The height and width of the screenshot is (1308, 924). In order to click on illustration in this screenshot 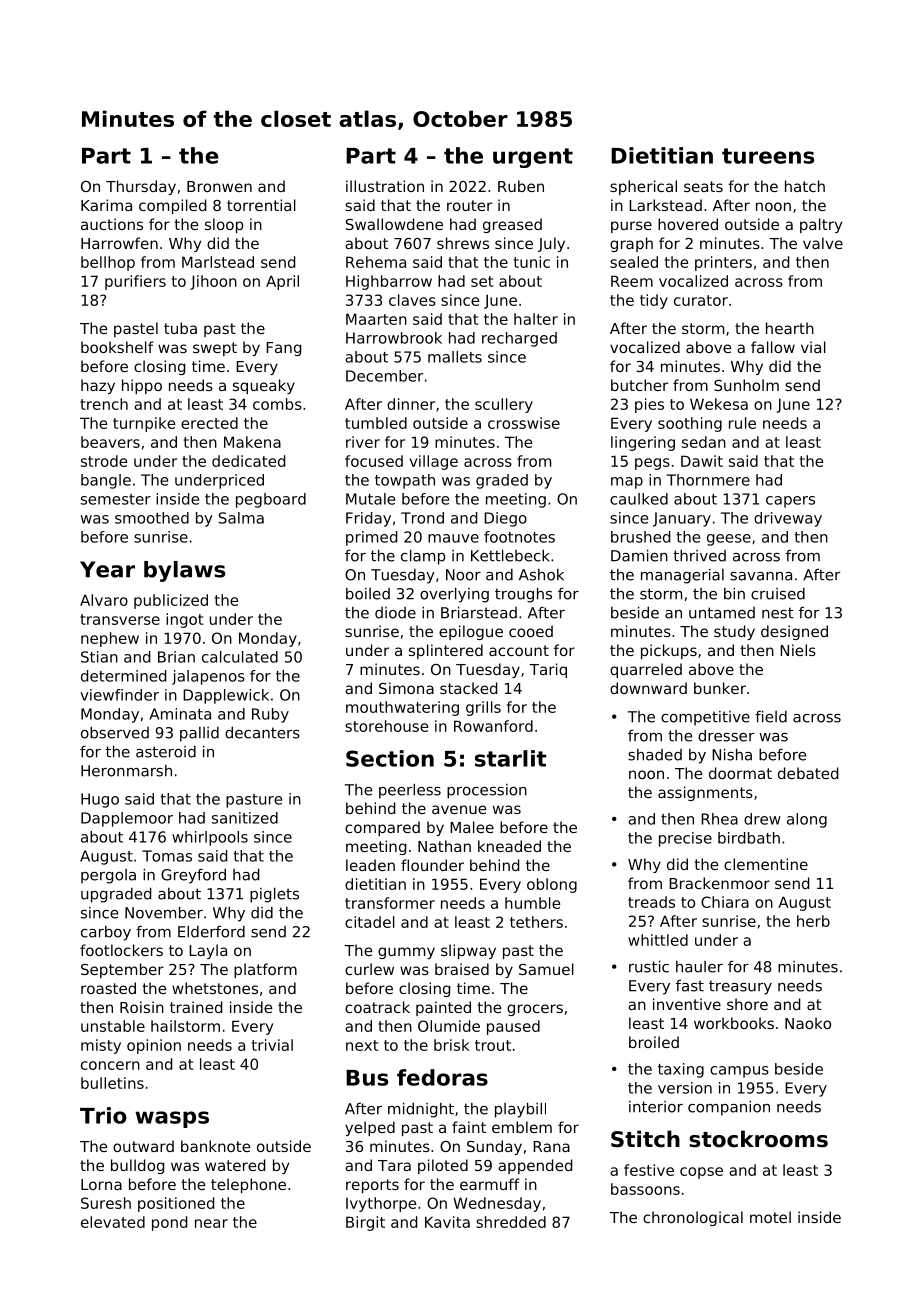, I will do `click(385, 186)`.
